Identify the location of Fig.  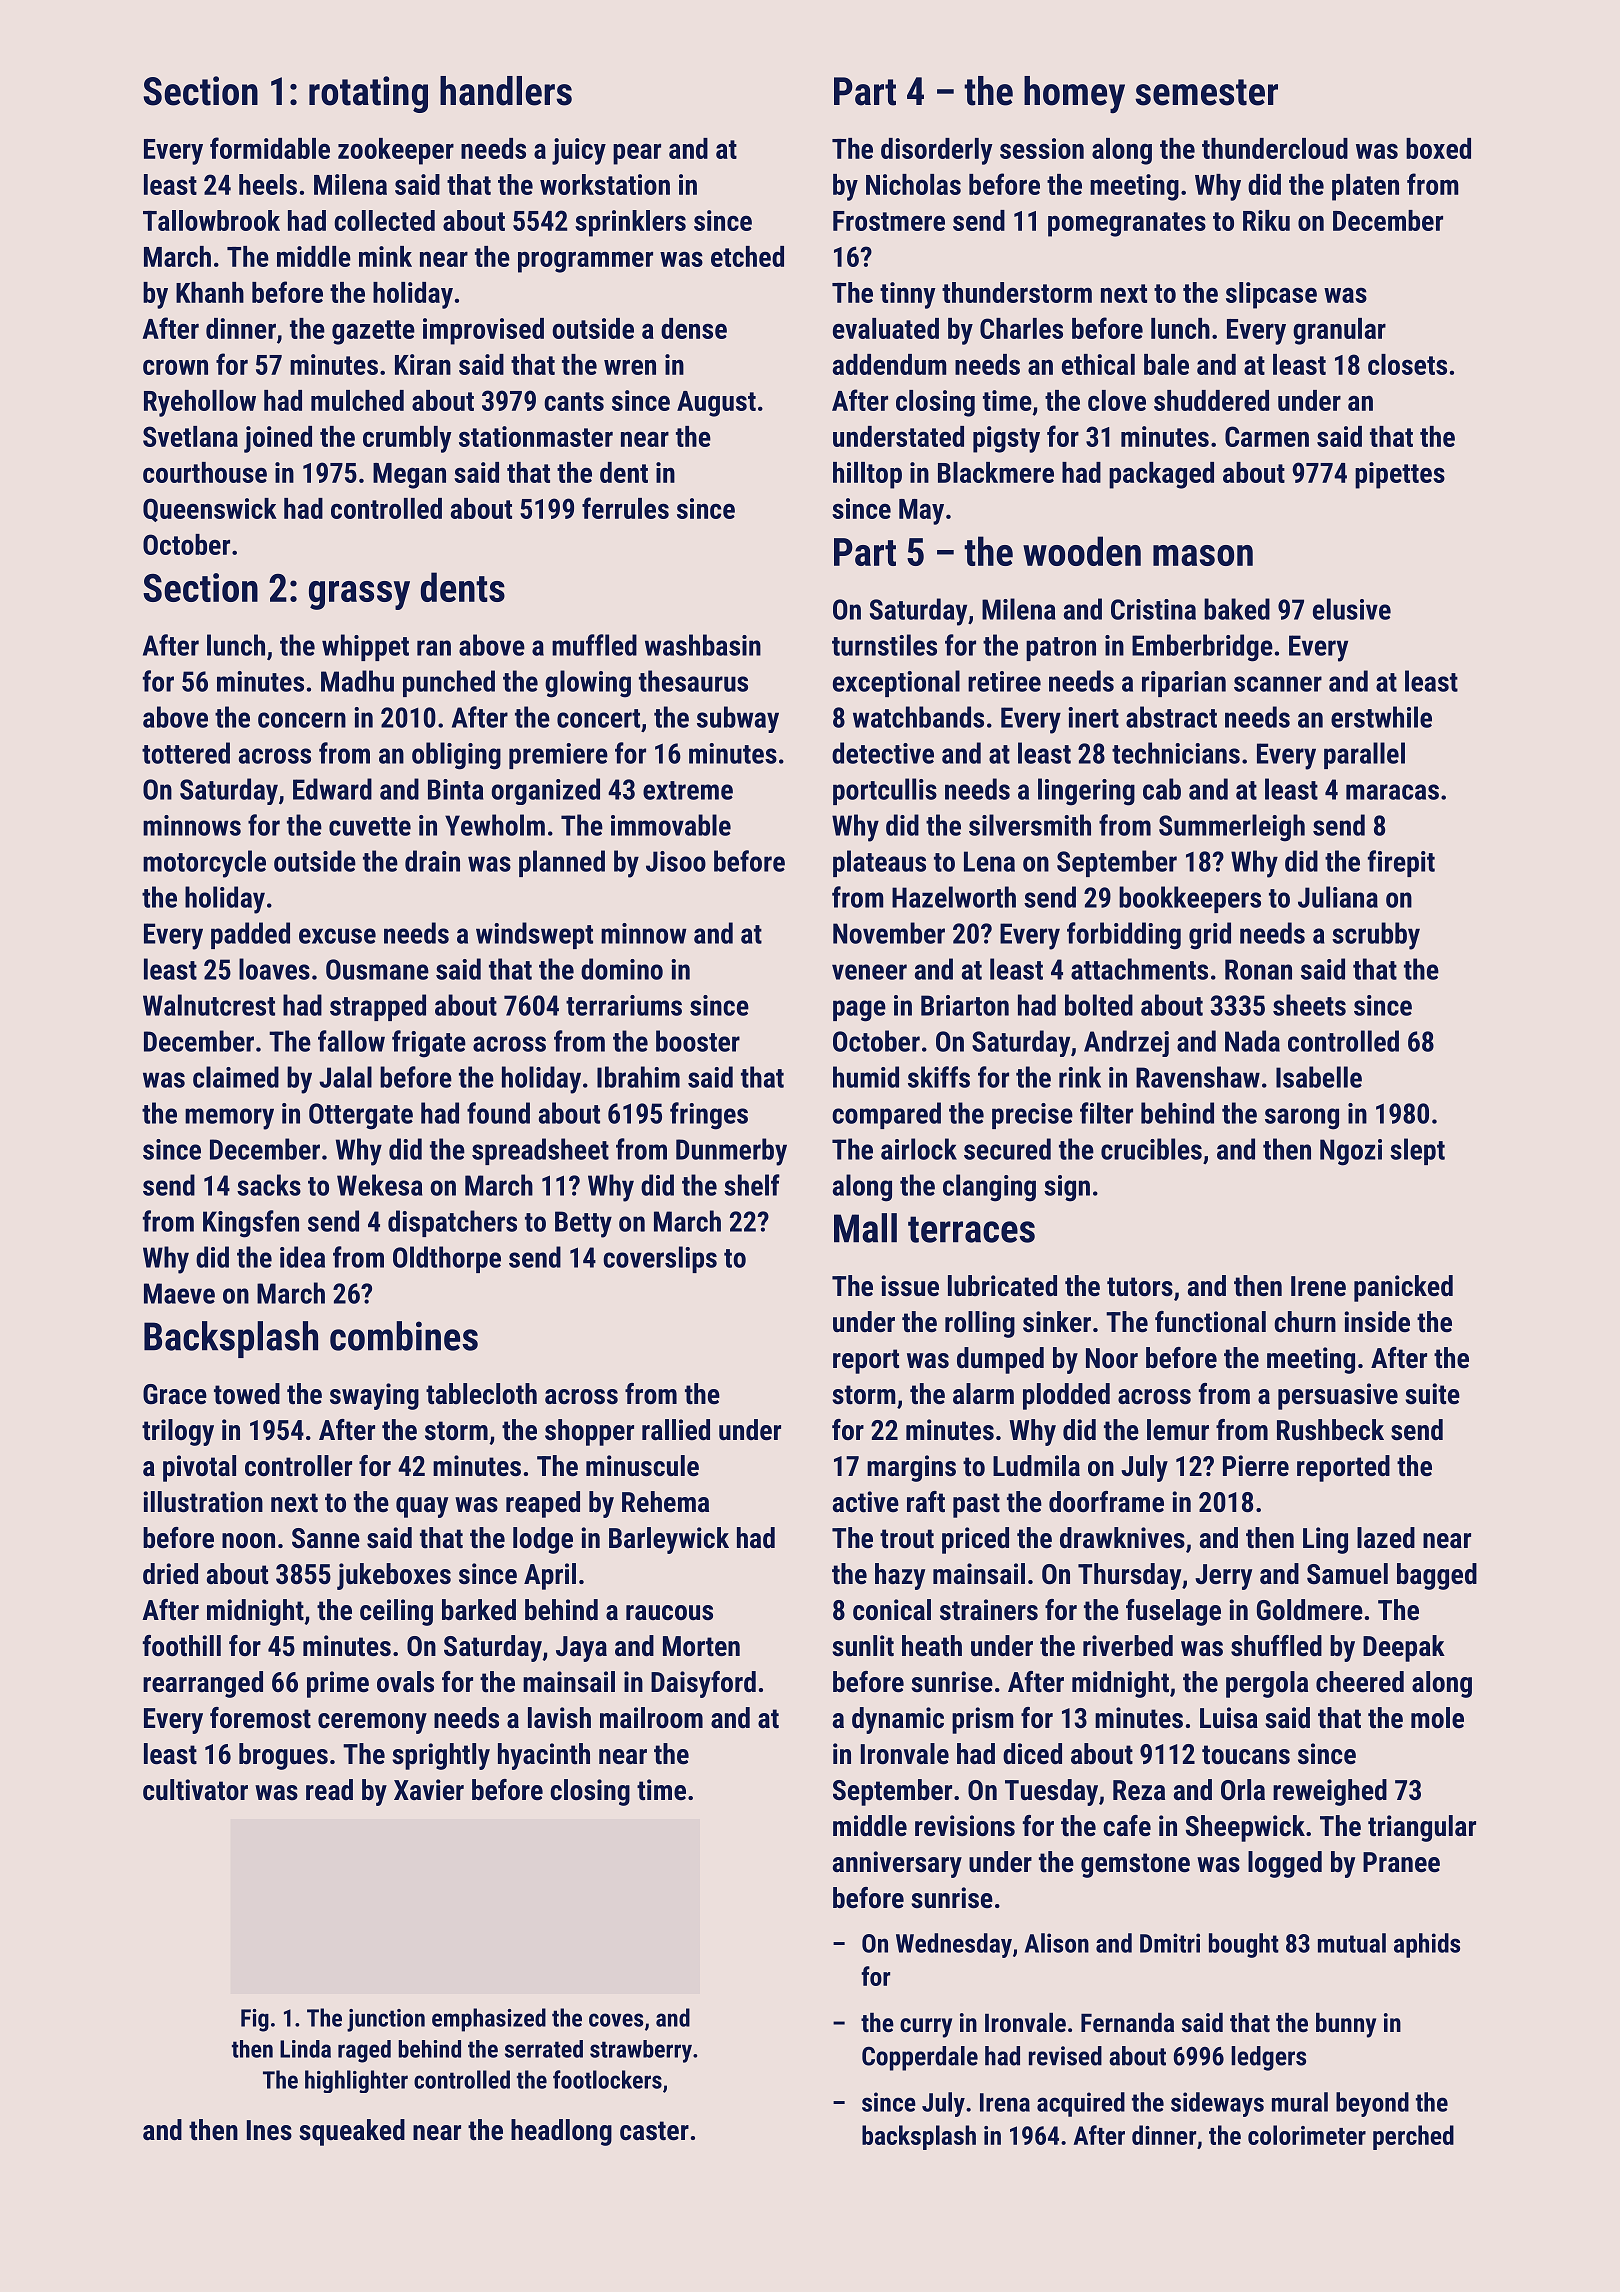
(255, 2020).
